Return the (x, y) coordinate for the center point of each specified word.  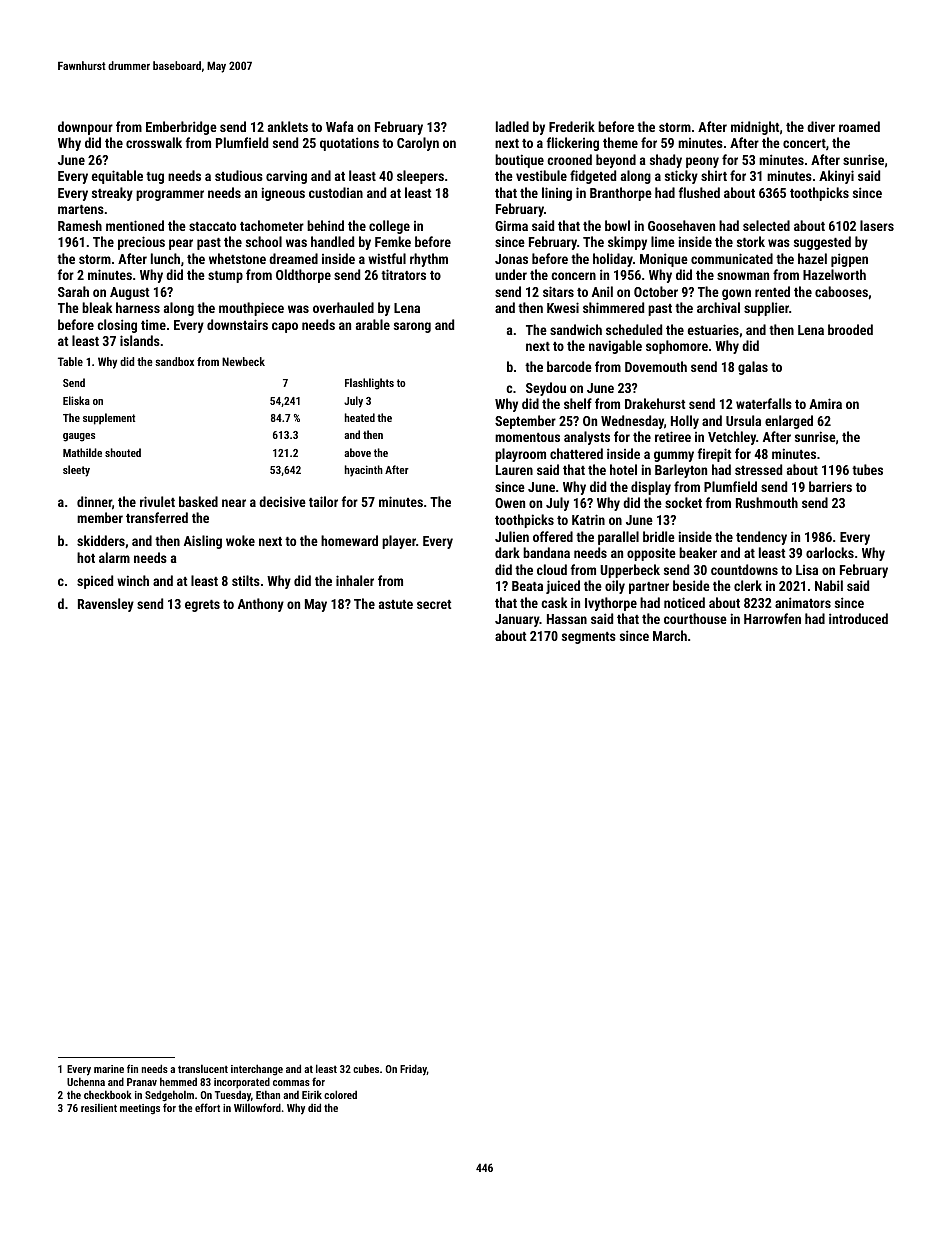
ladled (512, 126)
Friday (413, 1070)
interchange (257, 1070)
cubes (366, 1069)
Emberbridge (181, 128)
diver (821, 126)
